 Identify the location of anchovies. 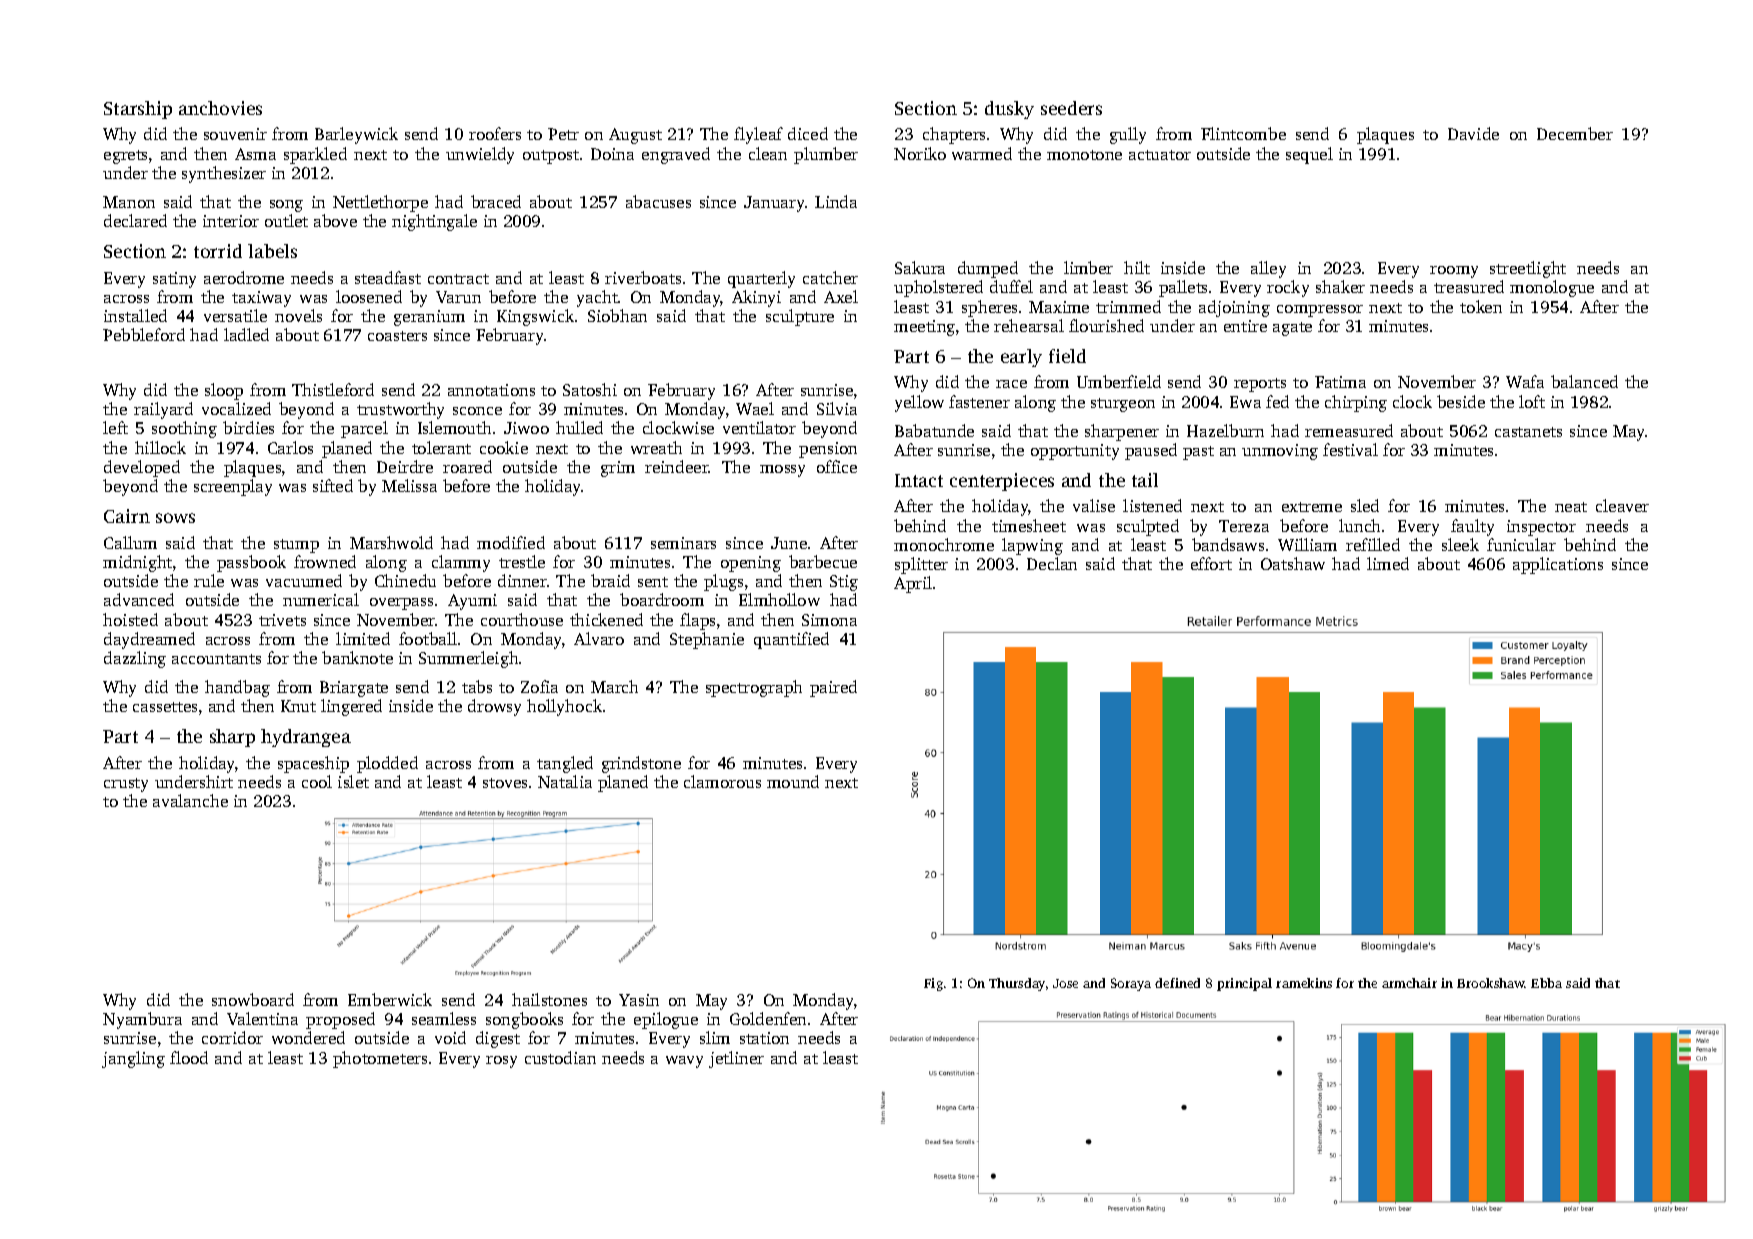
(220, 108).
